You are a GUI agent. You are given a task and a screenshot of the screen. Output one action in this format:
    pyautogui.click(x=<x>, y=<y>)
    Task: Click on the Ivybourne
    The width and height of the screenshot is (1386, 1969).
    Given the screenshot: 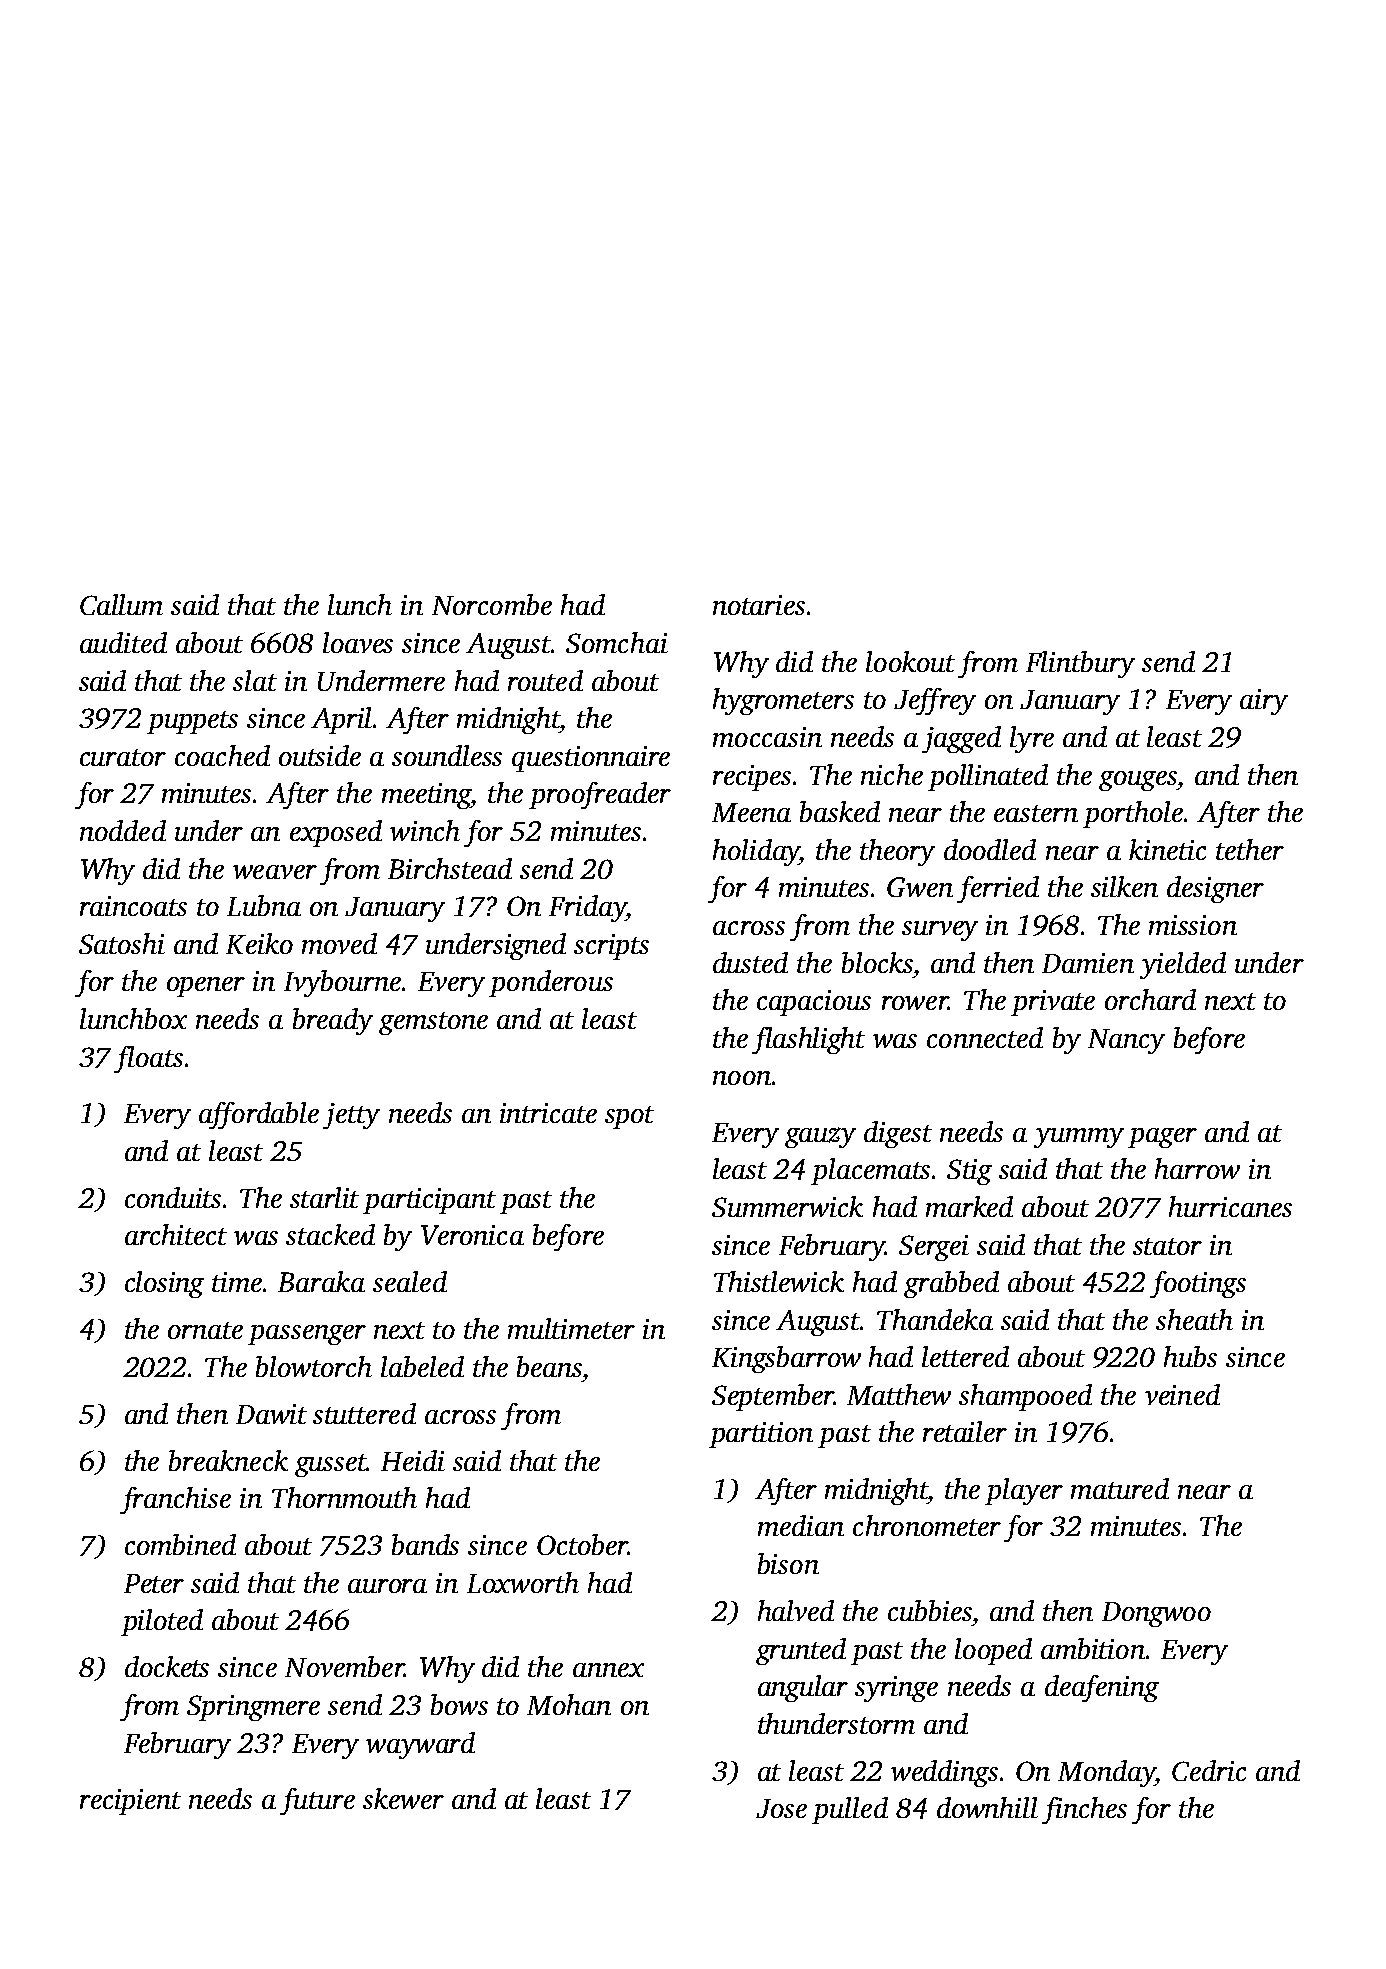 What is the action you would take?
    pyautogui.click(x=342, y=983)
